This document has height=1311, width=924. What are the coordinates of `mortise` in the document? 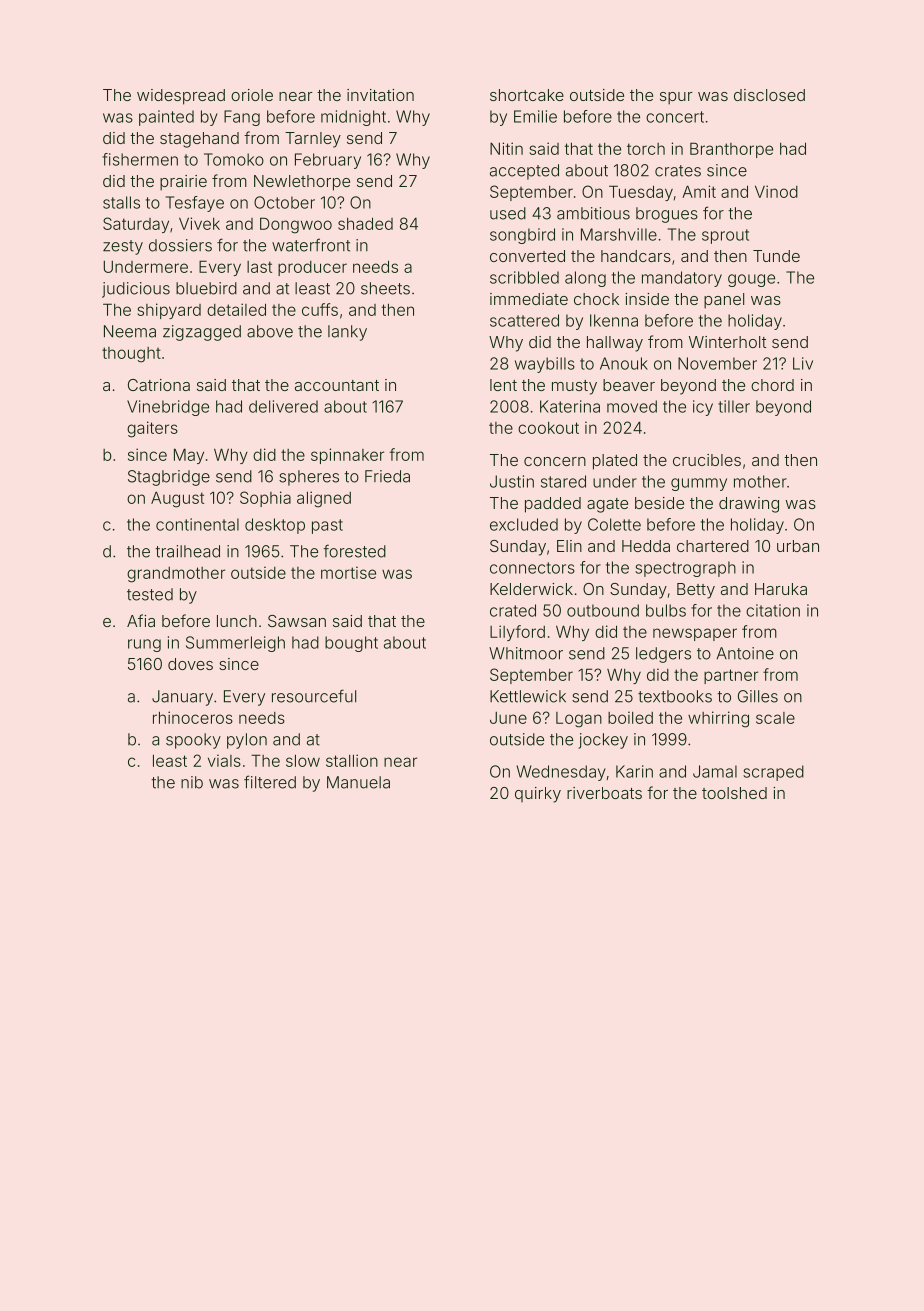 It's located at (348, 572).
